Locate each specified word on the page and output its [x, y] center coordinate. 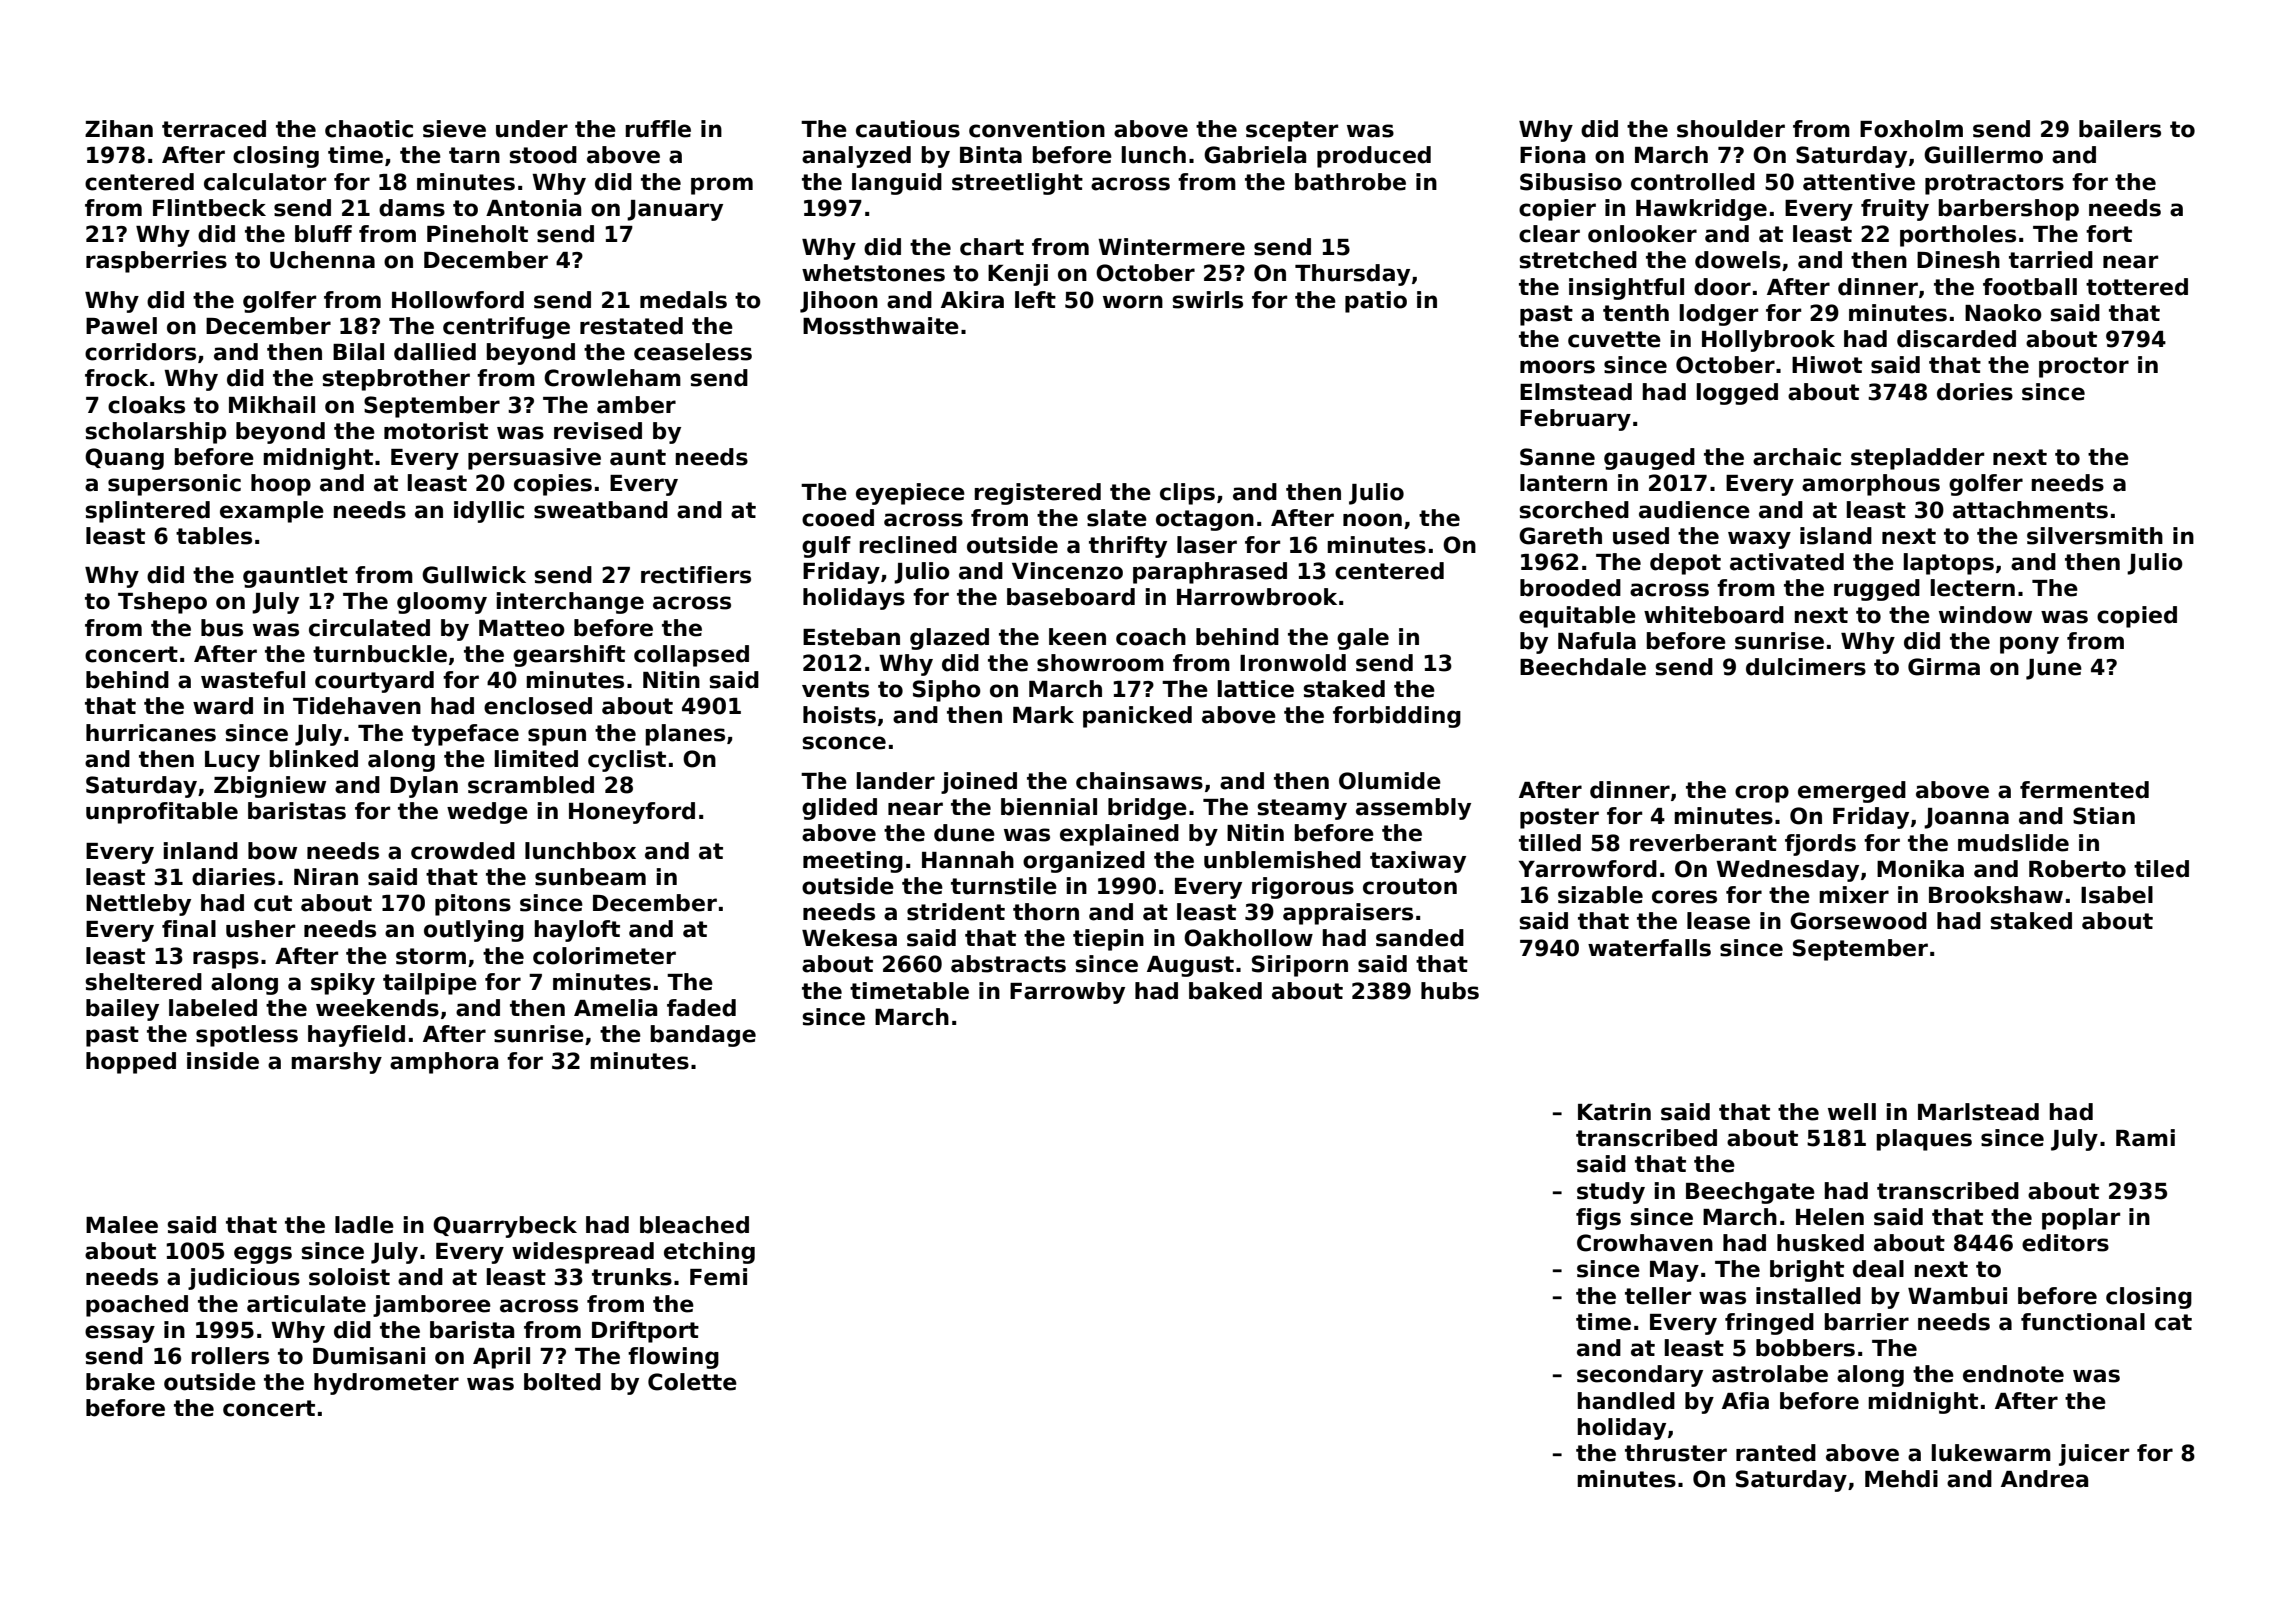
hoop [281, 485]
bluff [323, 234]
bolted [562, 1382]
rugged [1877, 590]
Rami [2145, 1138]
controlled [1693, 182]
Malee [122, 1225]
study [1611, 1193]
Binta [991, 155]
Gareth [1560, 536]
